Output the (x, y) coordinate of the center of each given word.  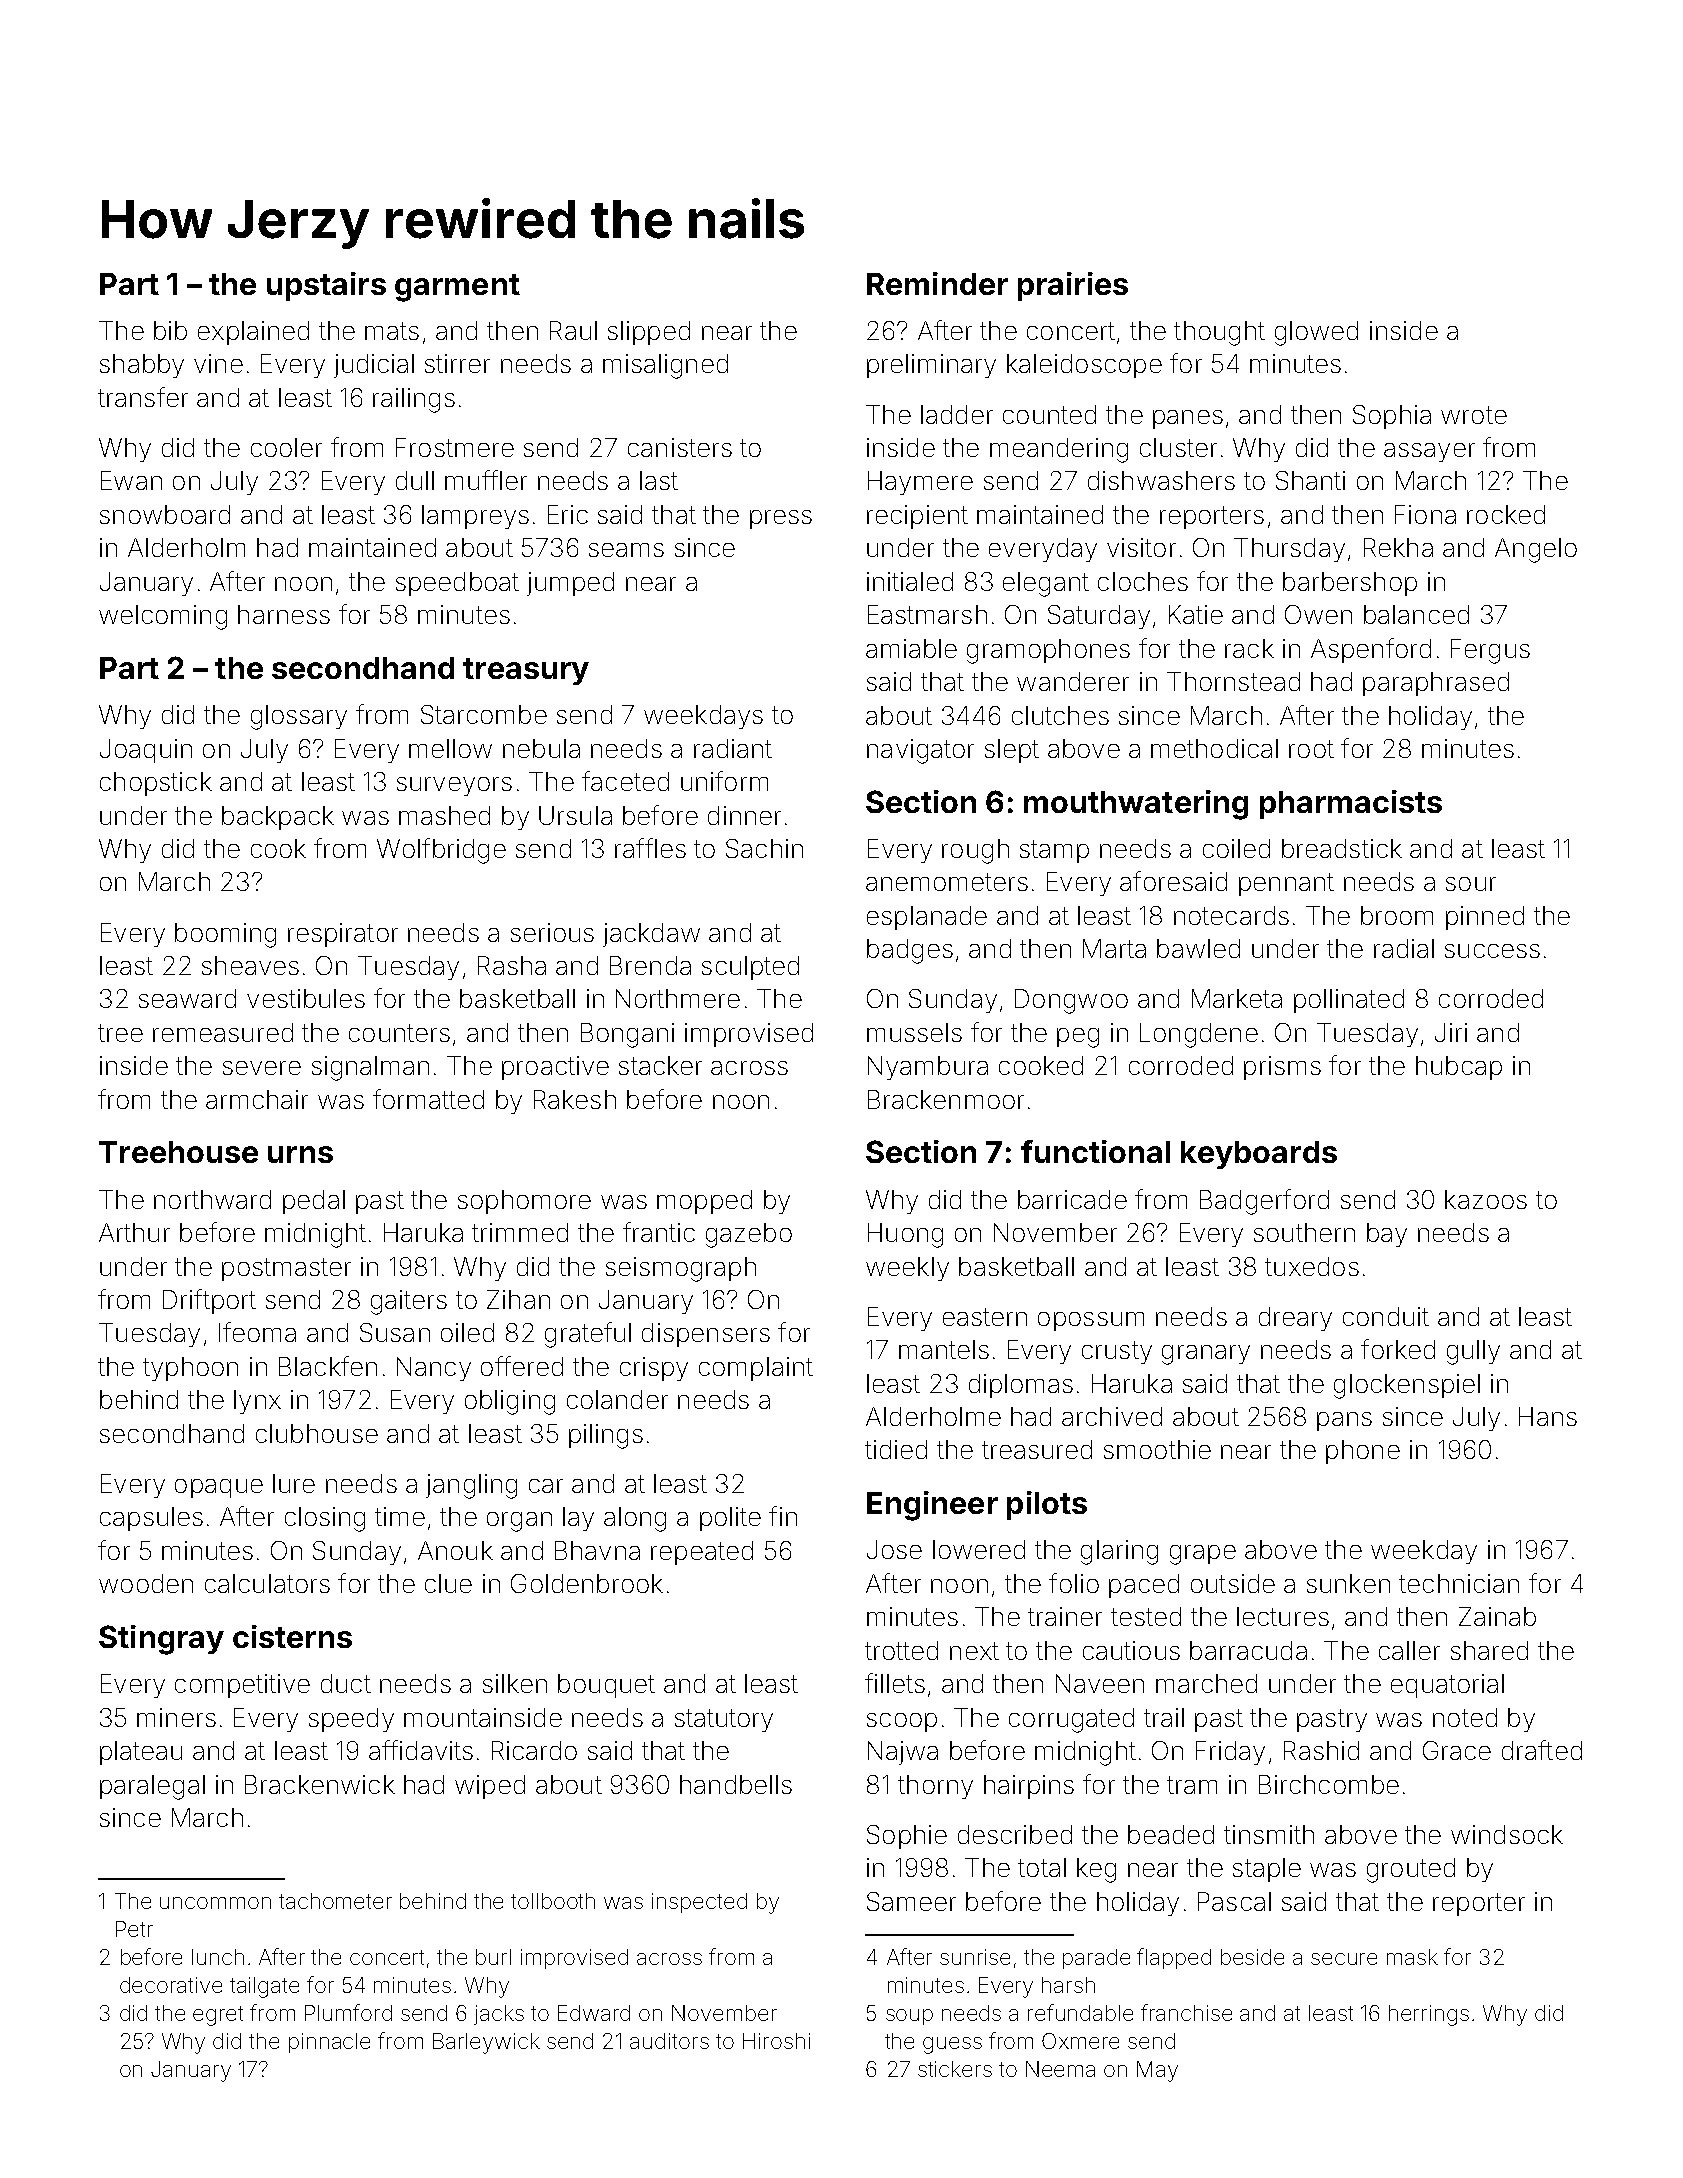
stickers (955, 2069)
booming (225, 935)
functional (1095, 1151)
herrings (1429, 2015)
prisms (1282, 1068)
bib (170, 330)
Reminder (937, 283)
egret (218, 2016)
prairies (1073, 286)
